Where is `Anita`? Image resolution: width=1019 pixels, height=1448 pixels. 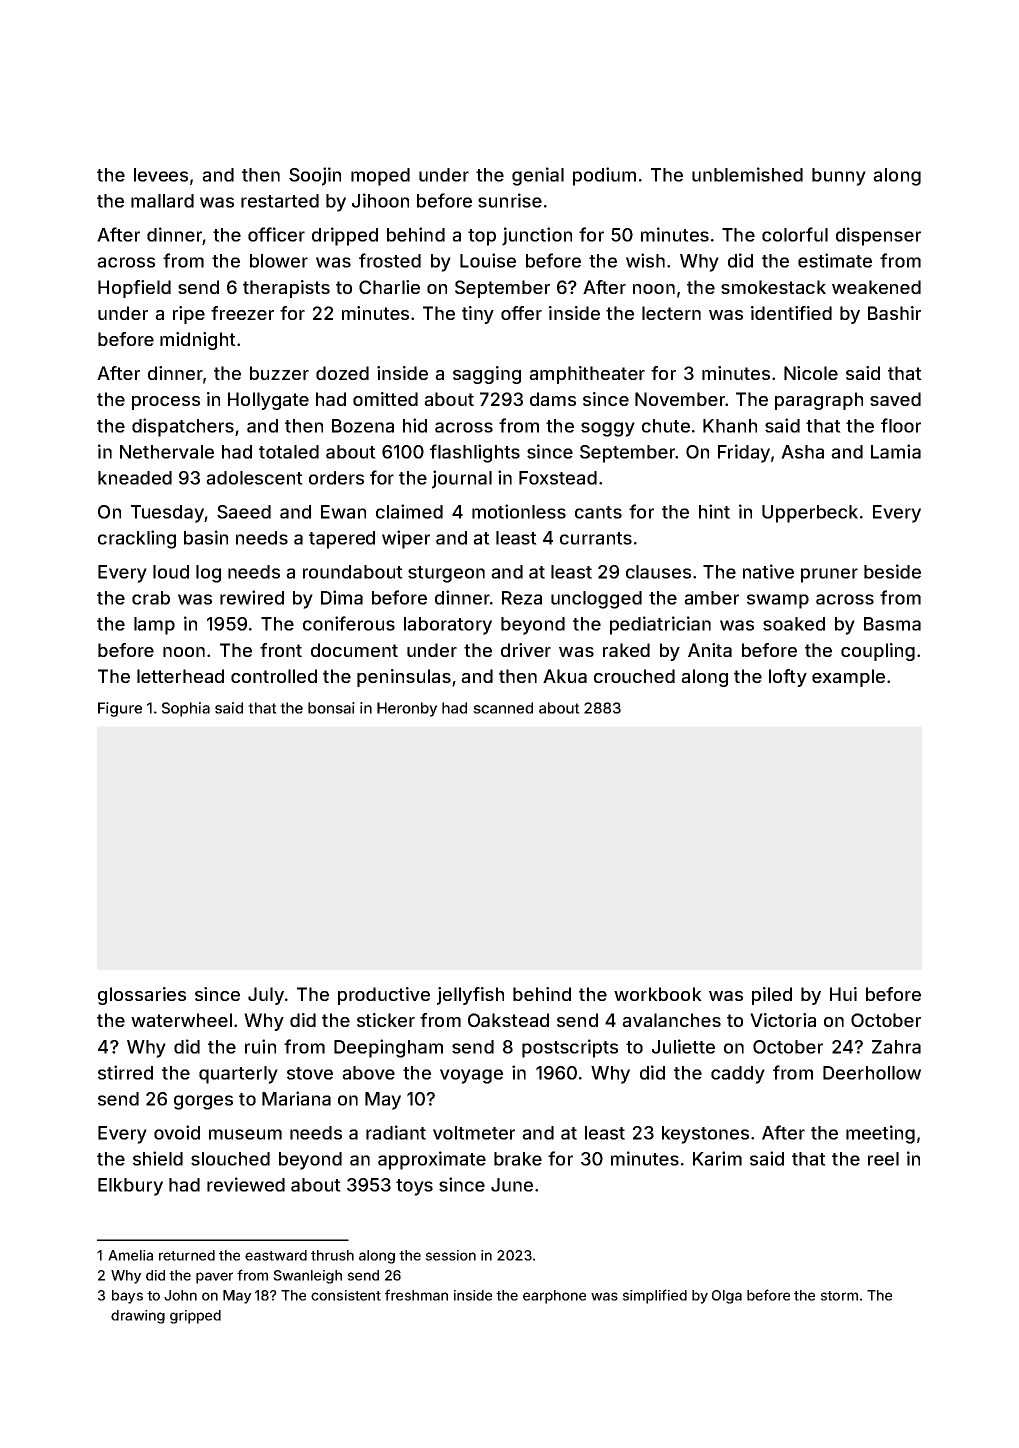
Anita is located at coordinates (710, 650).
